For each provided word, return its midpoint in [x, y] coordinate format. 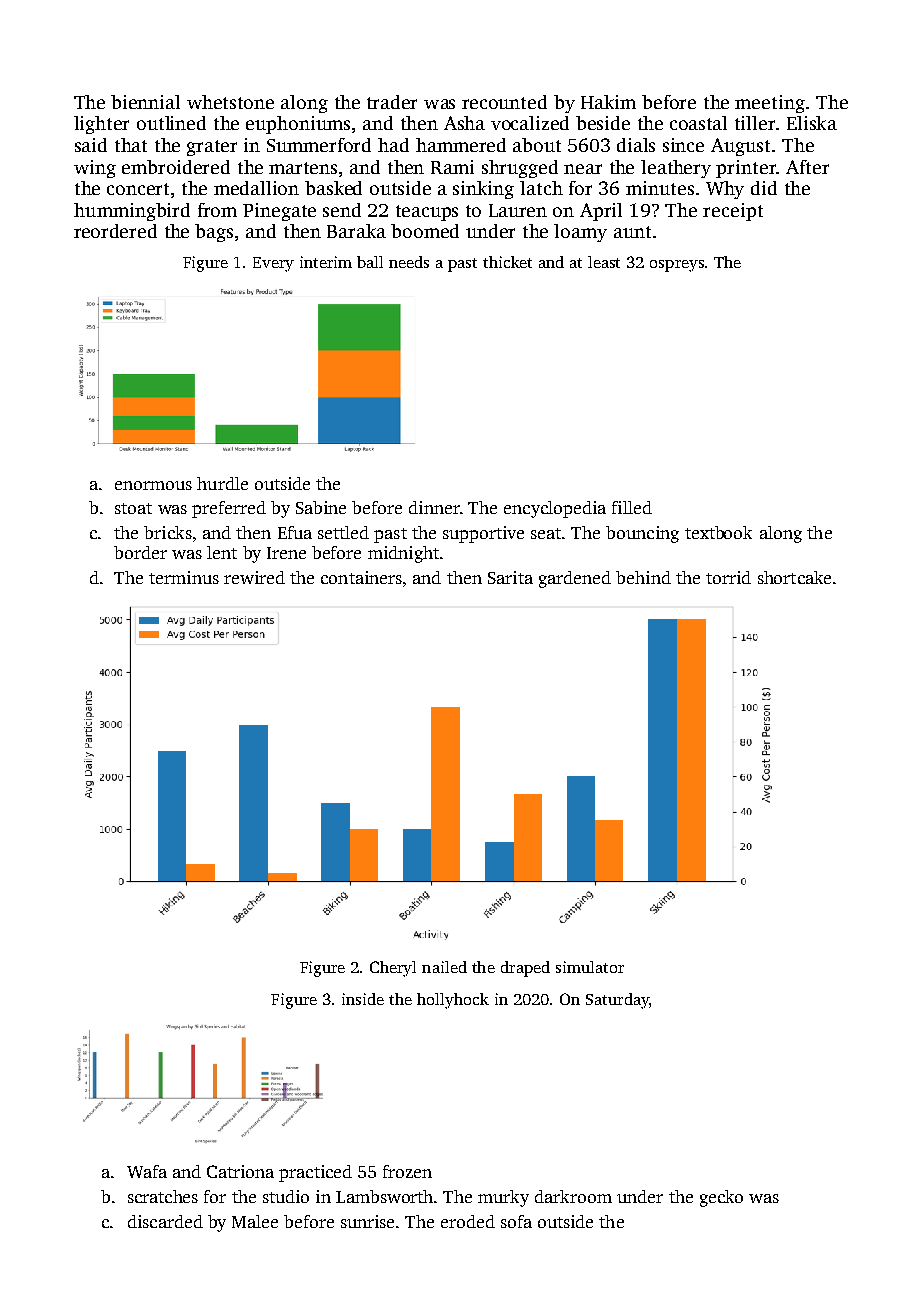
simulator [590, 967]
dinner [434, 507]
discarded [165, 1221]
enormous [153, 485]
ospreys [677, 266]
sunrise [367, 1221]
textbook [718, 532]
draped [525, 969]
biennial [145, 102]
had [393, 145]
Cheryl [393, 969]
